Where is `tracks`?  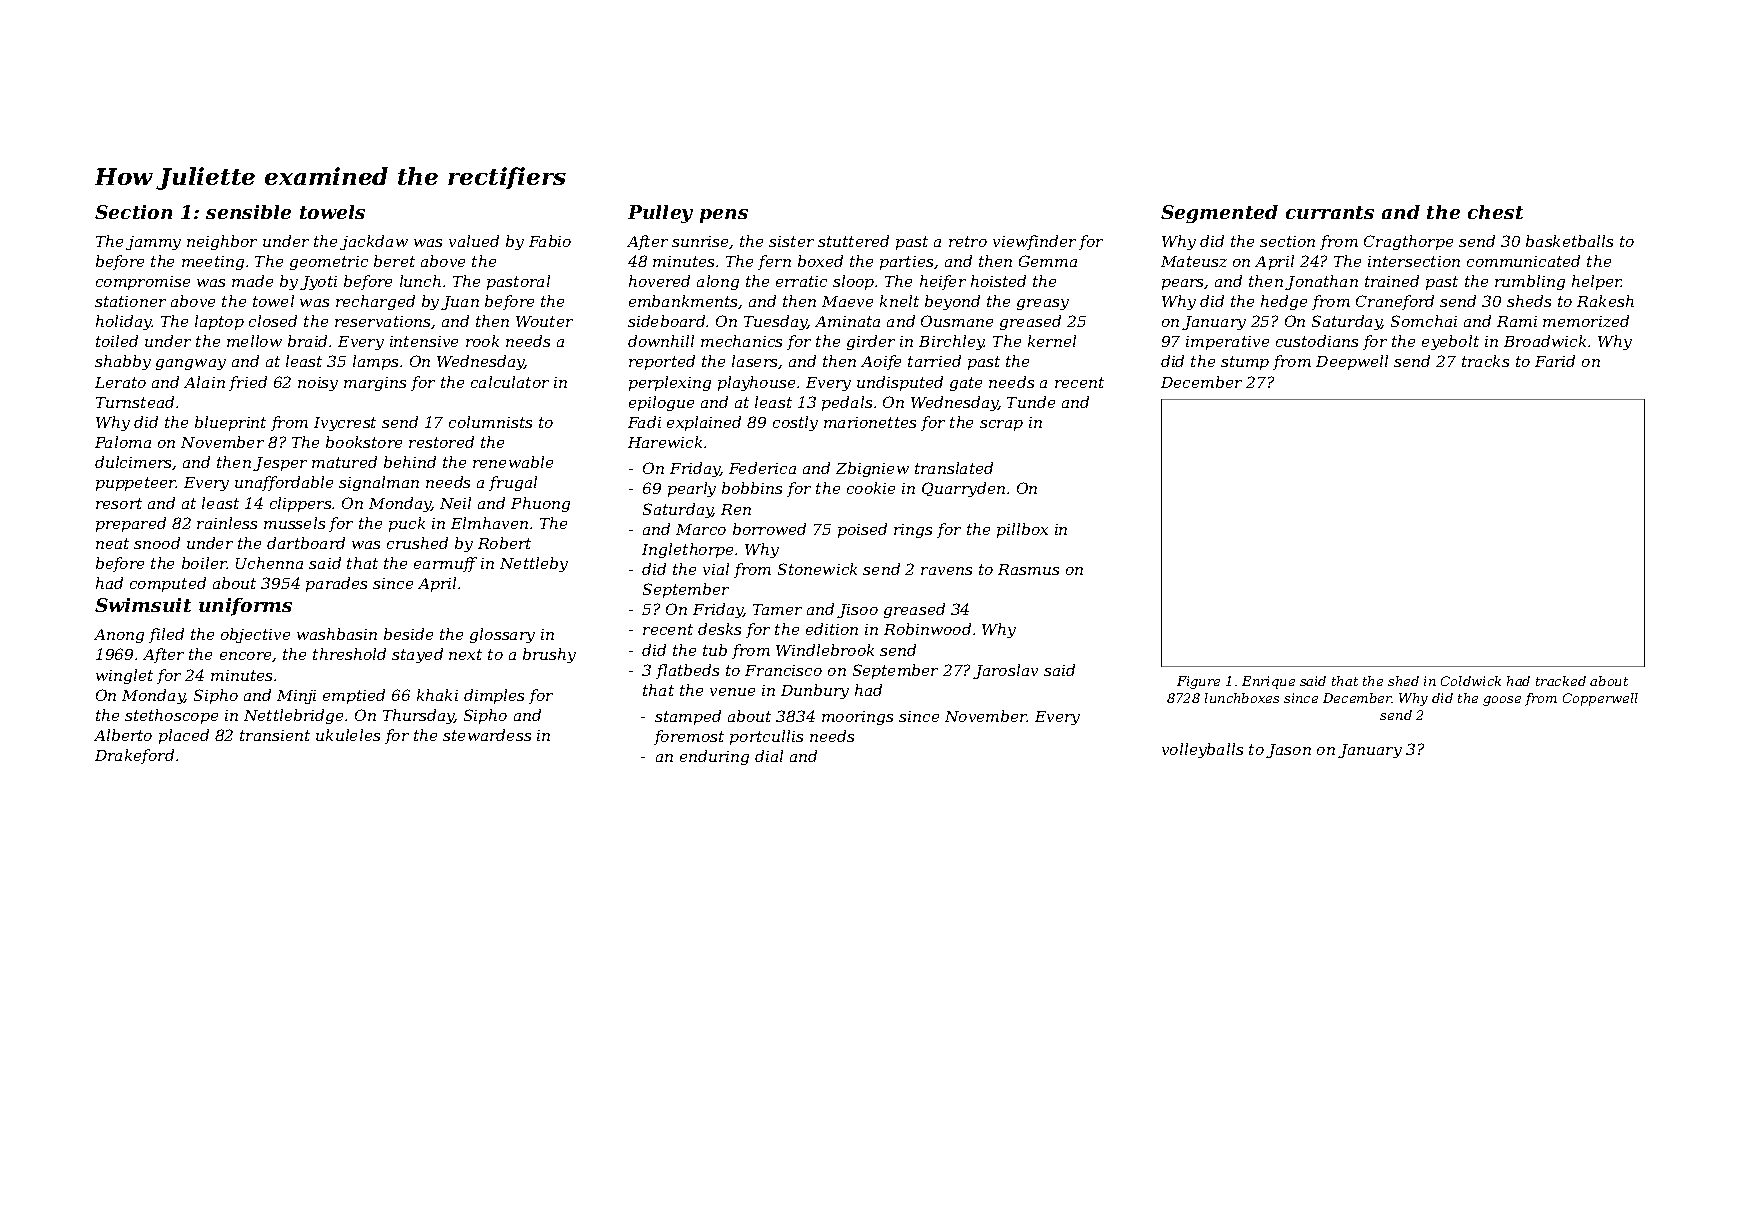
tracks is located at coordinates (1485, 361).
